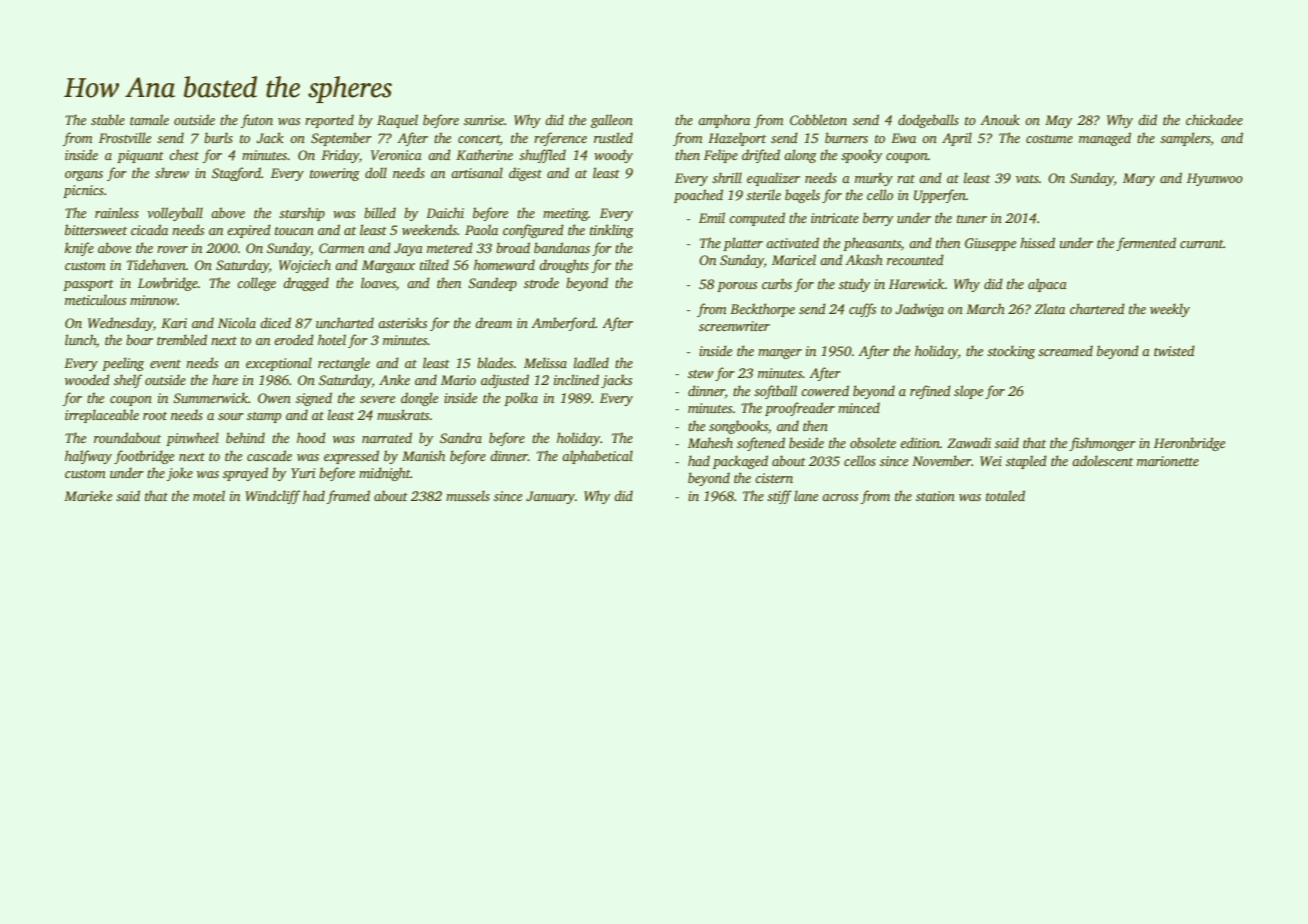  What do you see at coordinates (525, 174) in the screenshot?
I see `digest` at bounding box center [525, 174].
